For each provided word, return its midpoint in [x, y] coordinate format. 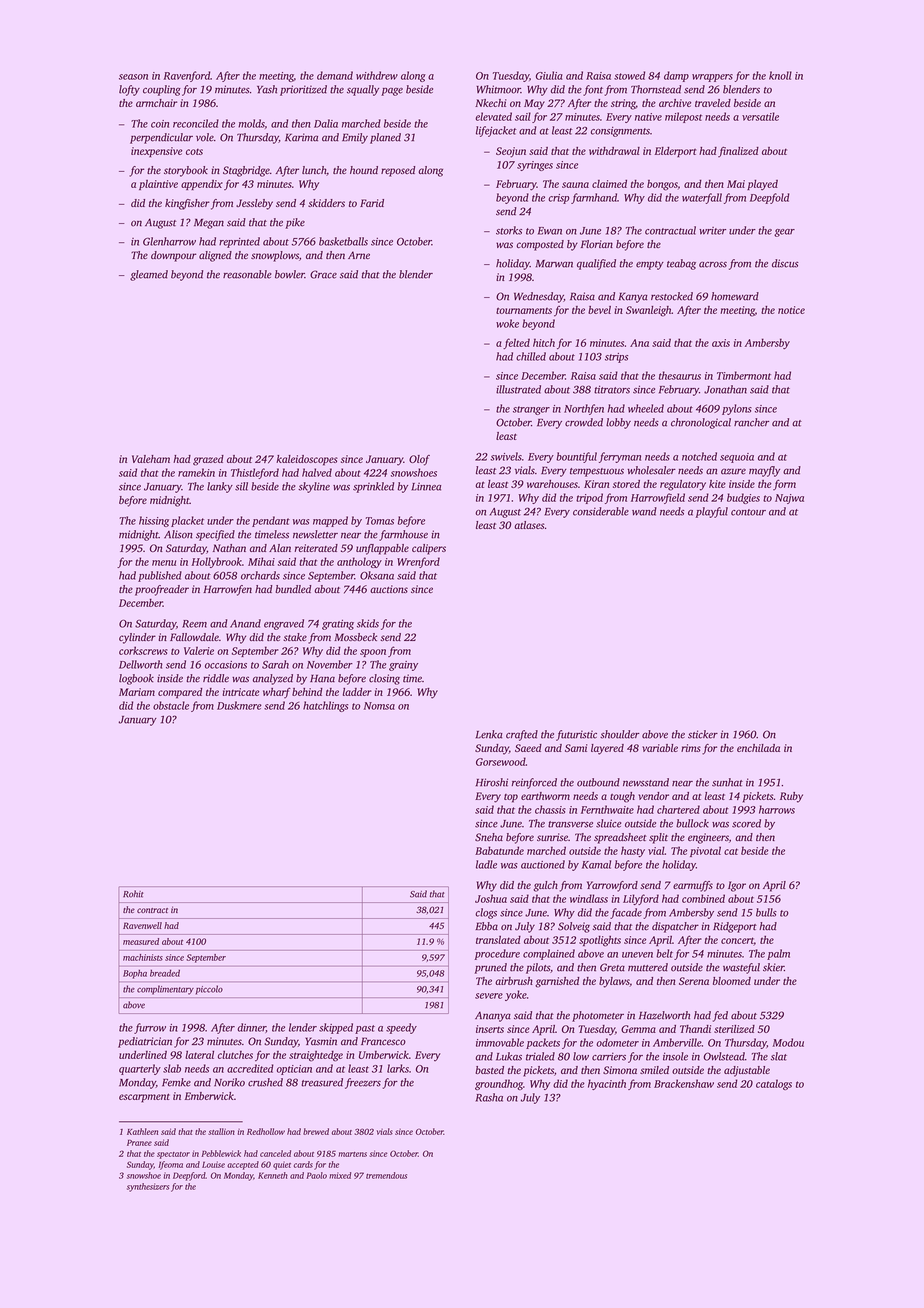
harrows [777, 809]
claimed [609, 184]
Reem [194, 624]
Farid [372, 203]
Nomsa [379, 706]
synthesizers [148, 1187]
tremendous [386, 1175]
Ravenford [187, 76]
